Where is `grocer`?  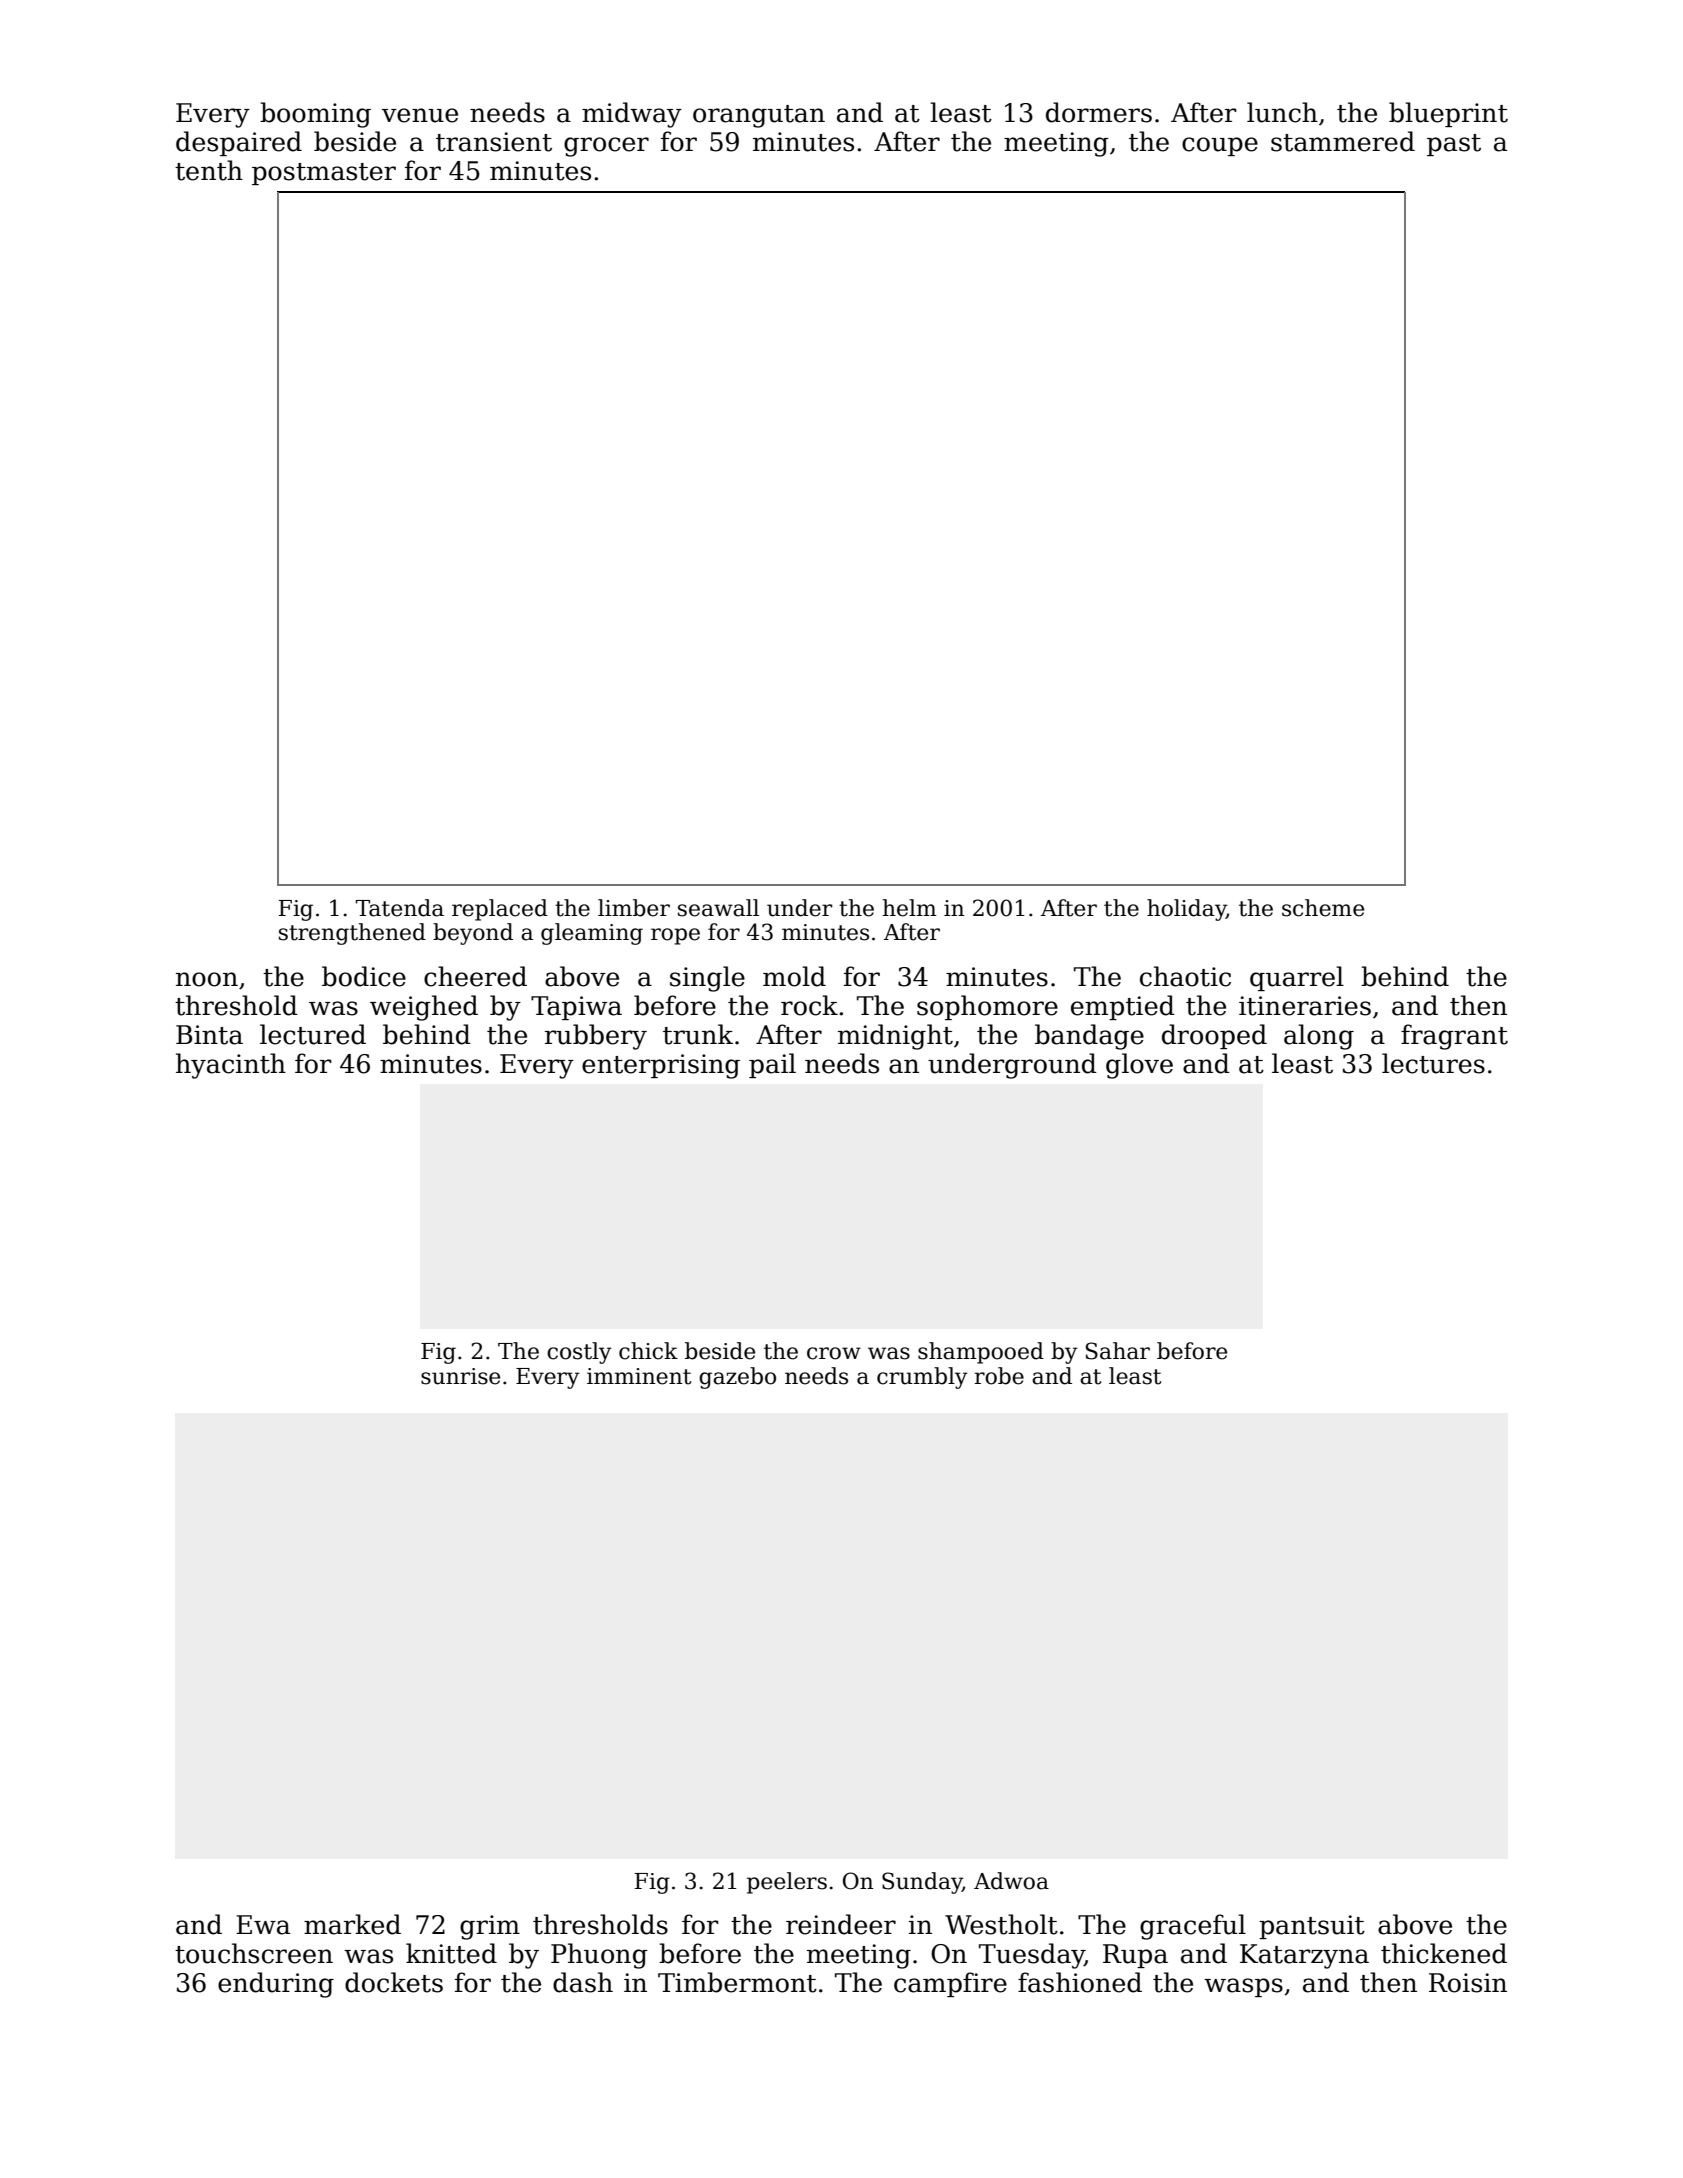 grocer is located at coordinates (606, 147).
